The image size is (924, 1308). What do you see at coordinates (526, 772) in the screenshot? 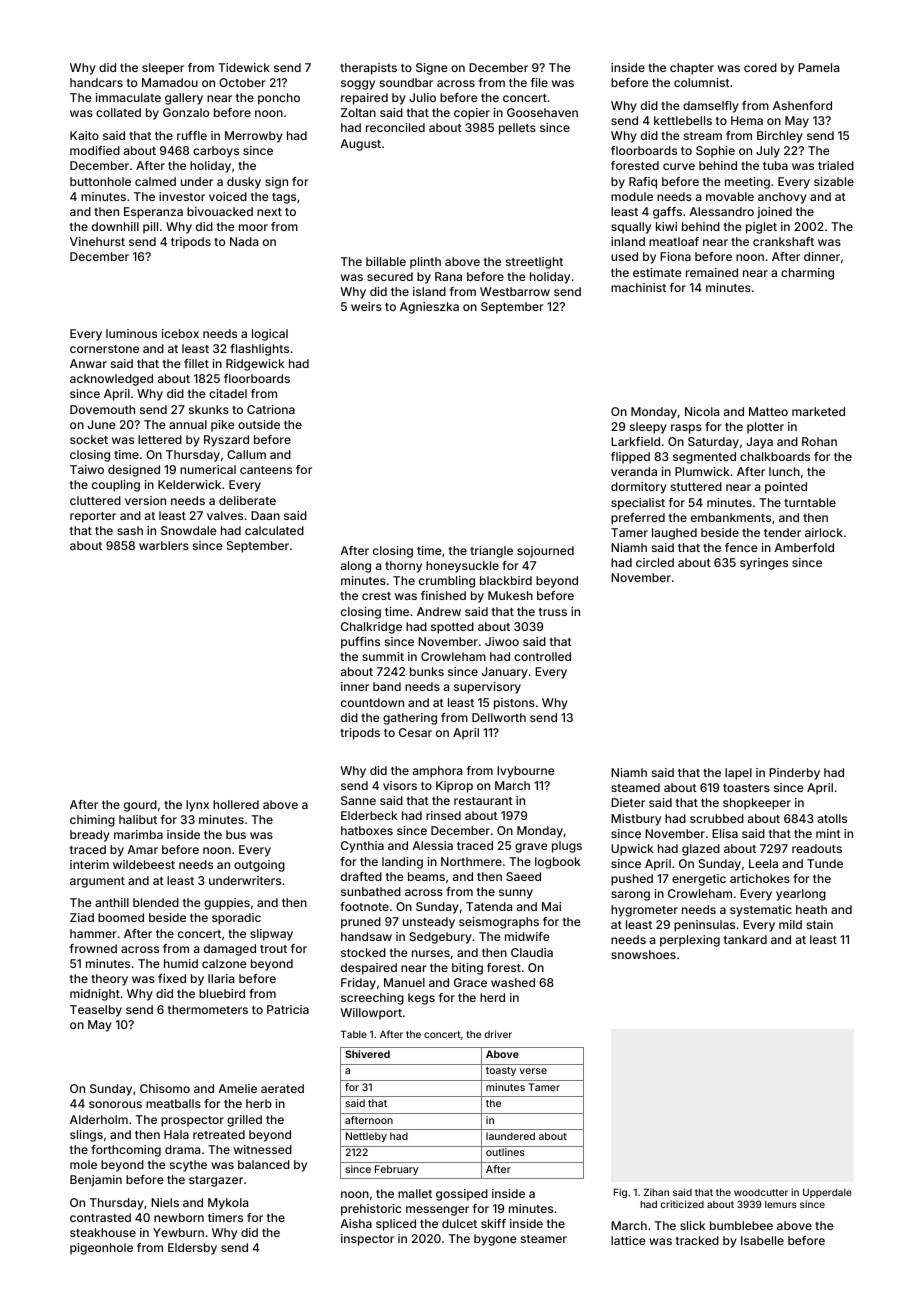
I see `Ivybourne` at bounding box center [526, 772].
